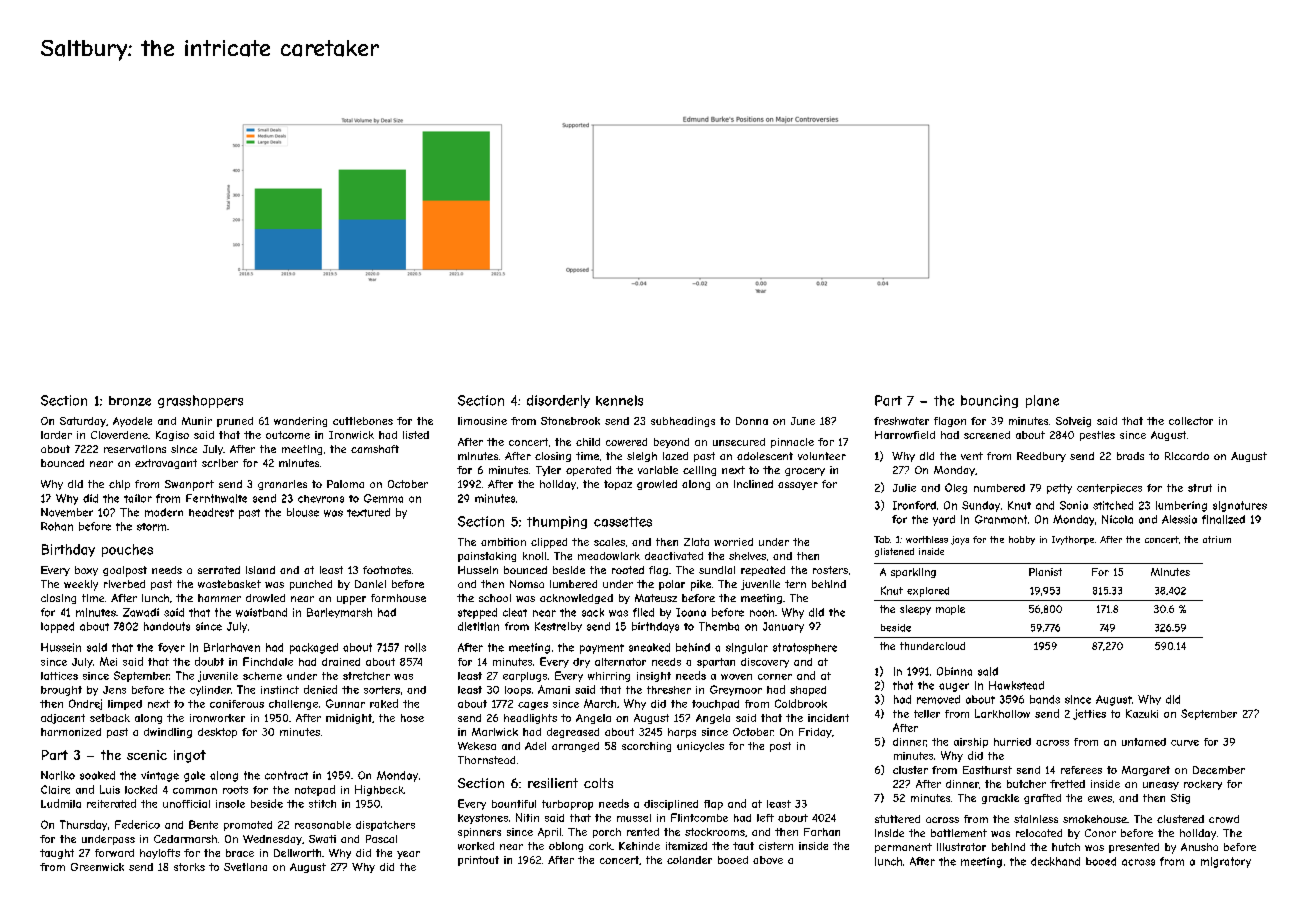 Image resolution: width=1308 pixels, height=924 pixels. What do you see at coordinates (619, 400) in the screenshot?
I see `kennels` at bounding box center [619, 400].
